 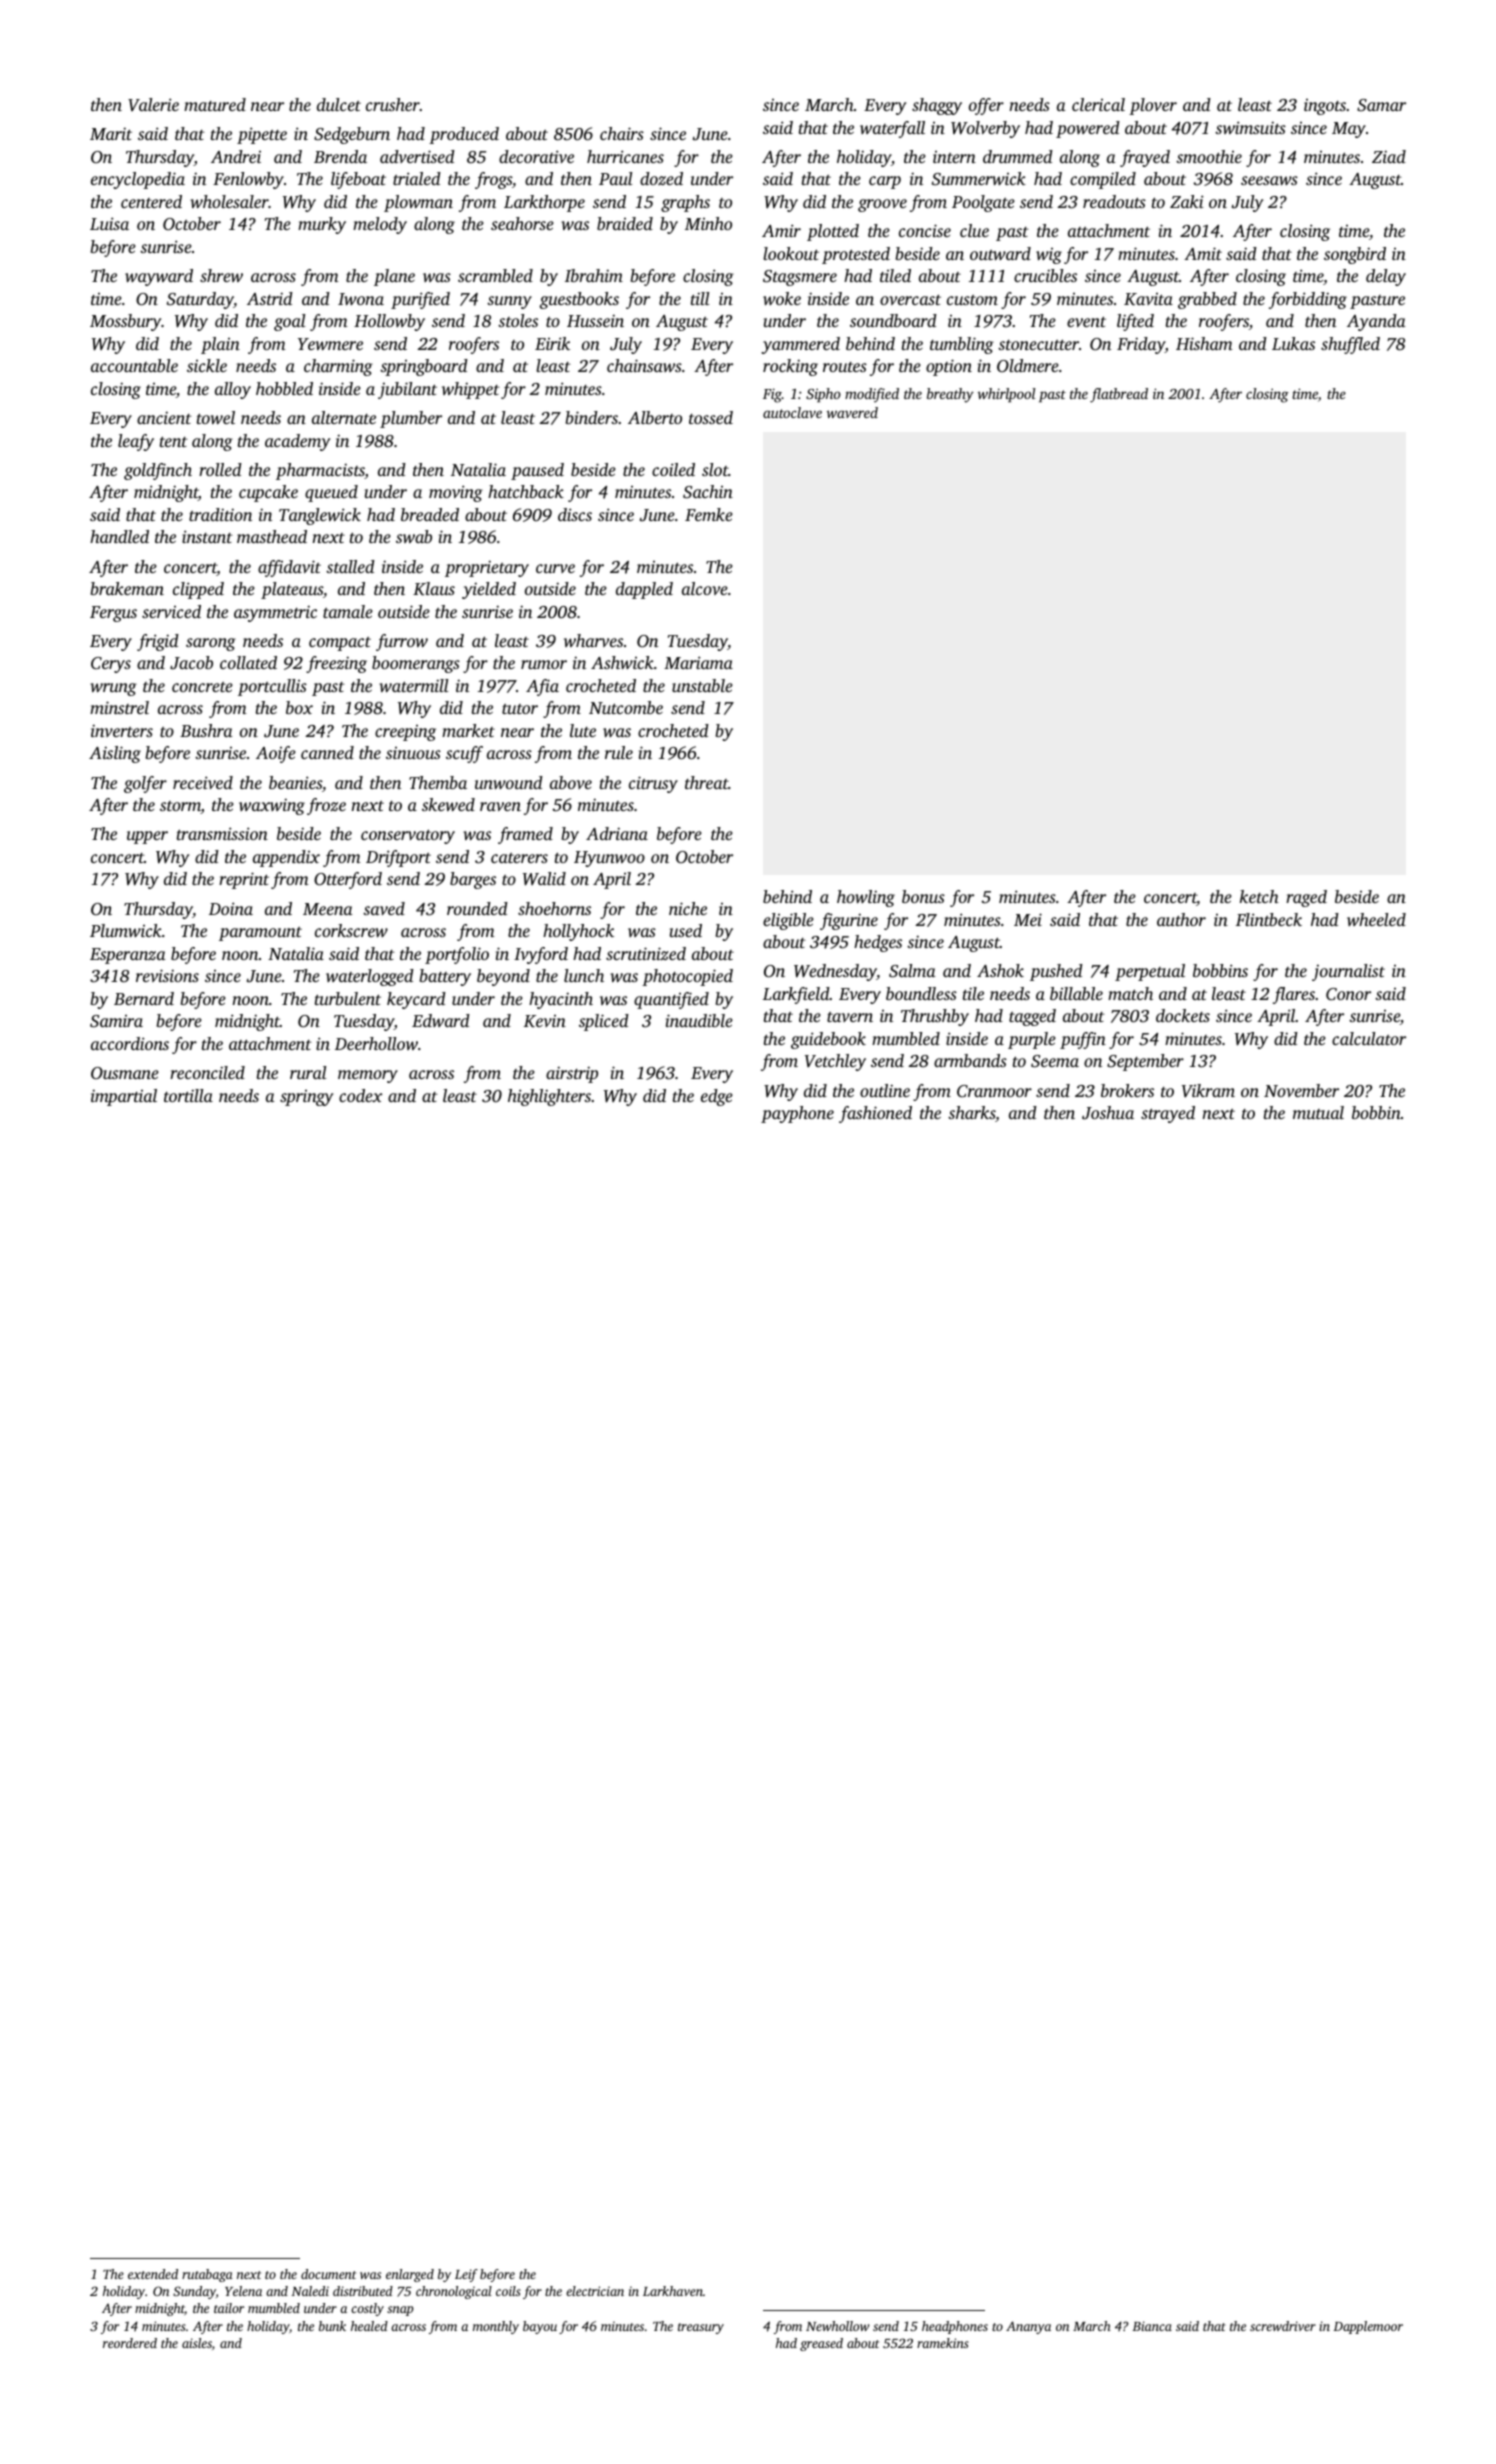 I want to click on mutual, so click(x=1318, y=1112).
